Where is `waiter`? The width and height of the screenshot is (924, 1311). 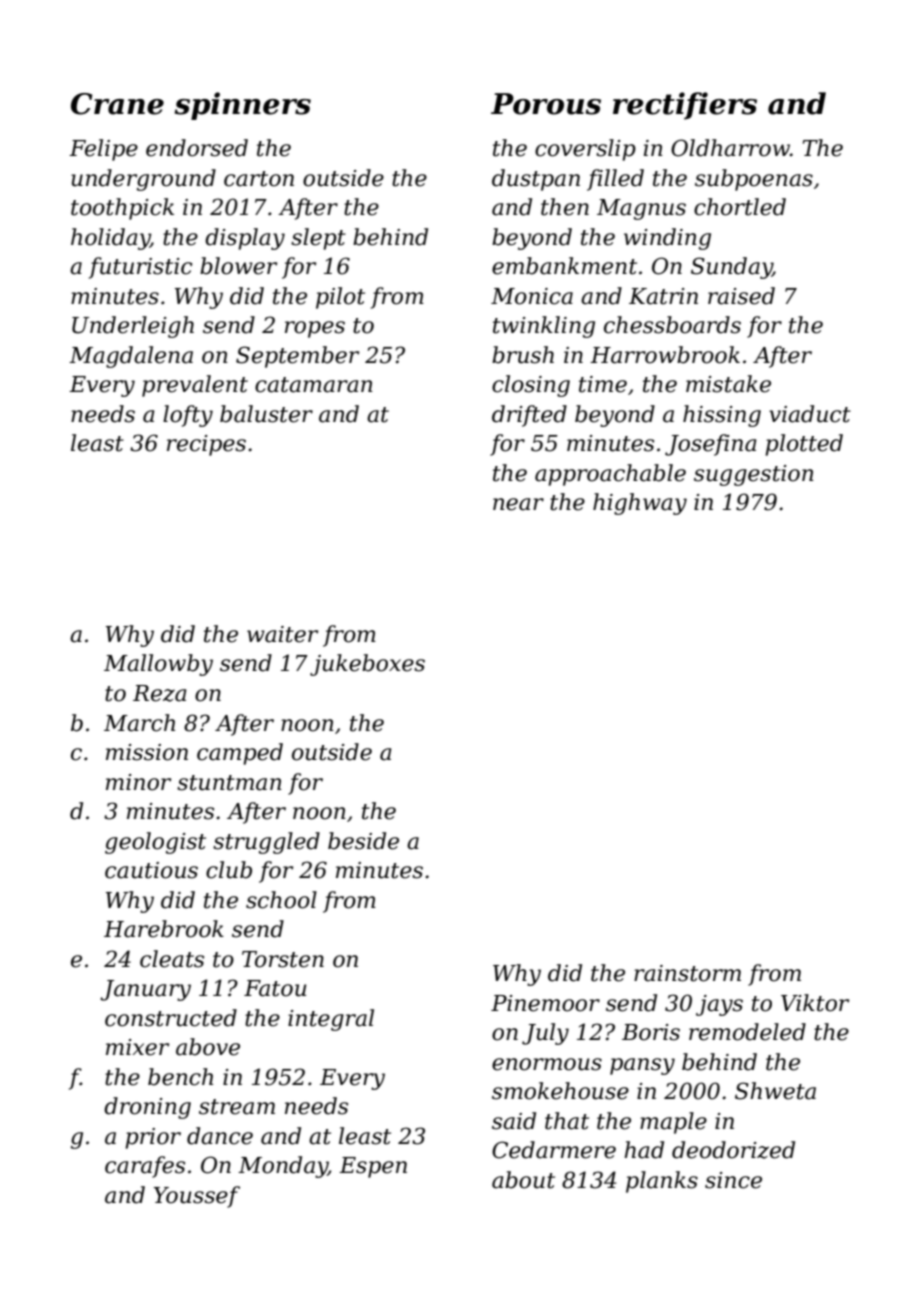 waiter is located at coordinates (282, 634).
